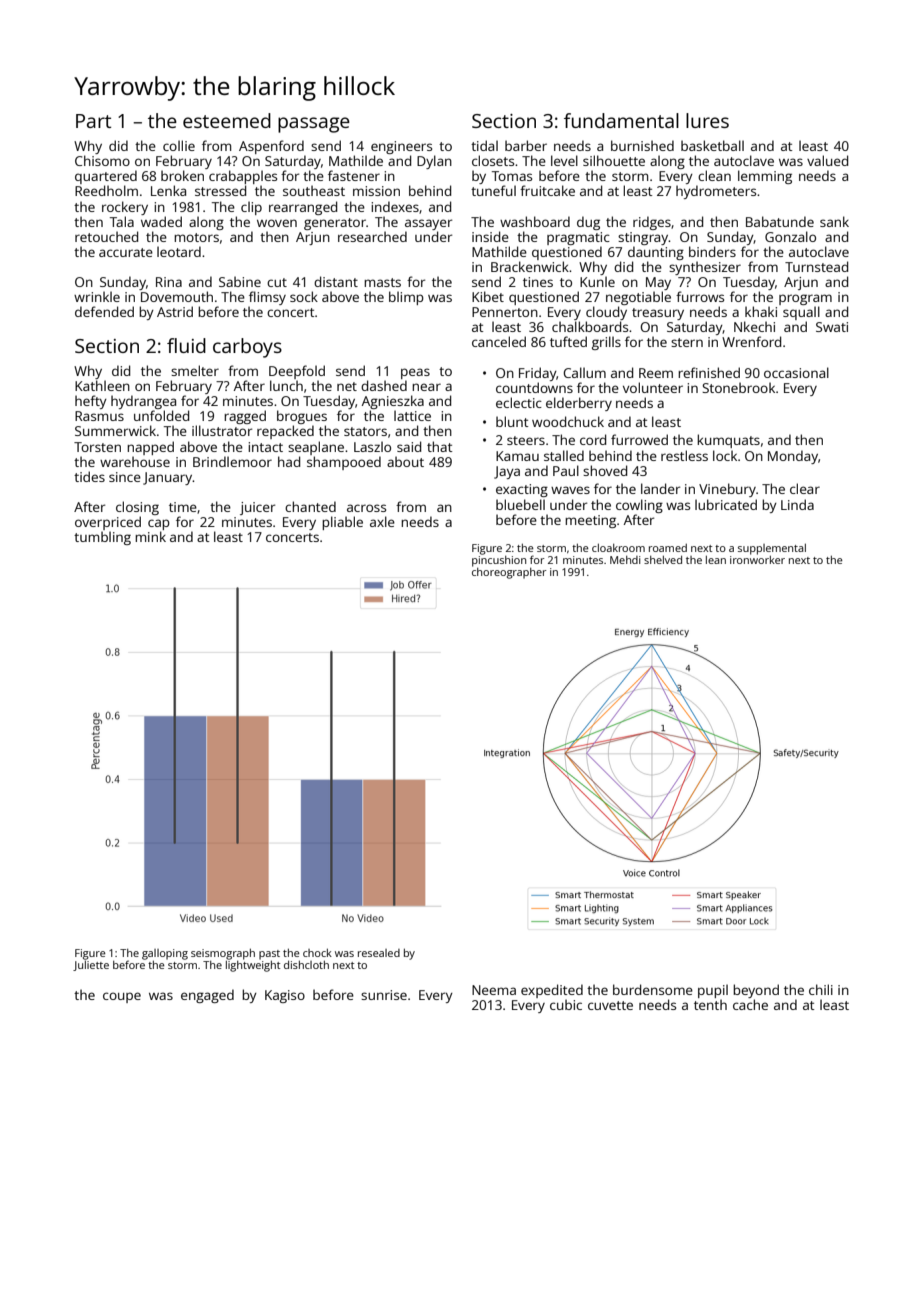 The width and height of the screenshot is (924, 1308). What do you see at coordinates (161, 415) in the screenshot?
I see `unfolded` at bounding box center [161, 415].
